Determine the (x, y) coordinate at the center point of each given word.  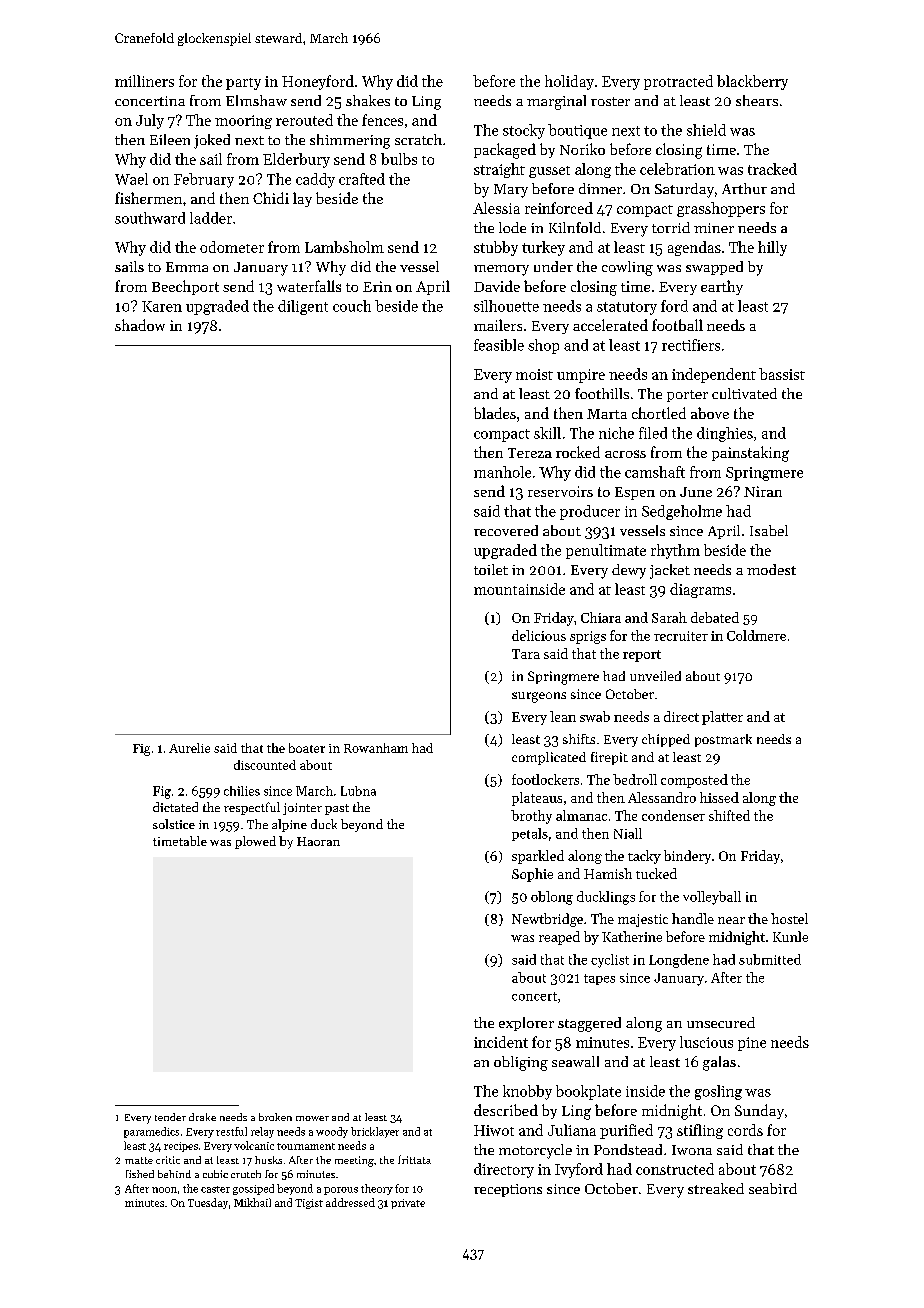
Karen (162, 306)
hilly (772, 248)
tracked (772, 169)
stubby (496, 248)
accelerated (610, 325)
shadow (140, 325)
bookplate (588, 1092)
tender (170, 1117)
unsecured (721, 1022)
